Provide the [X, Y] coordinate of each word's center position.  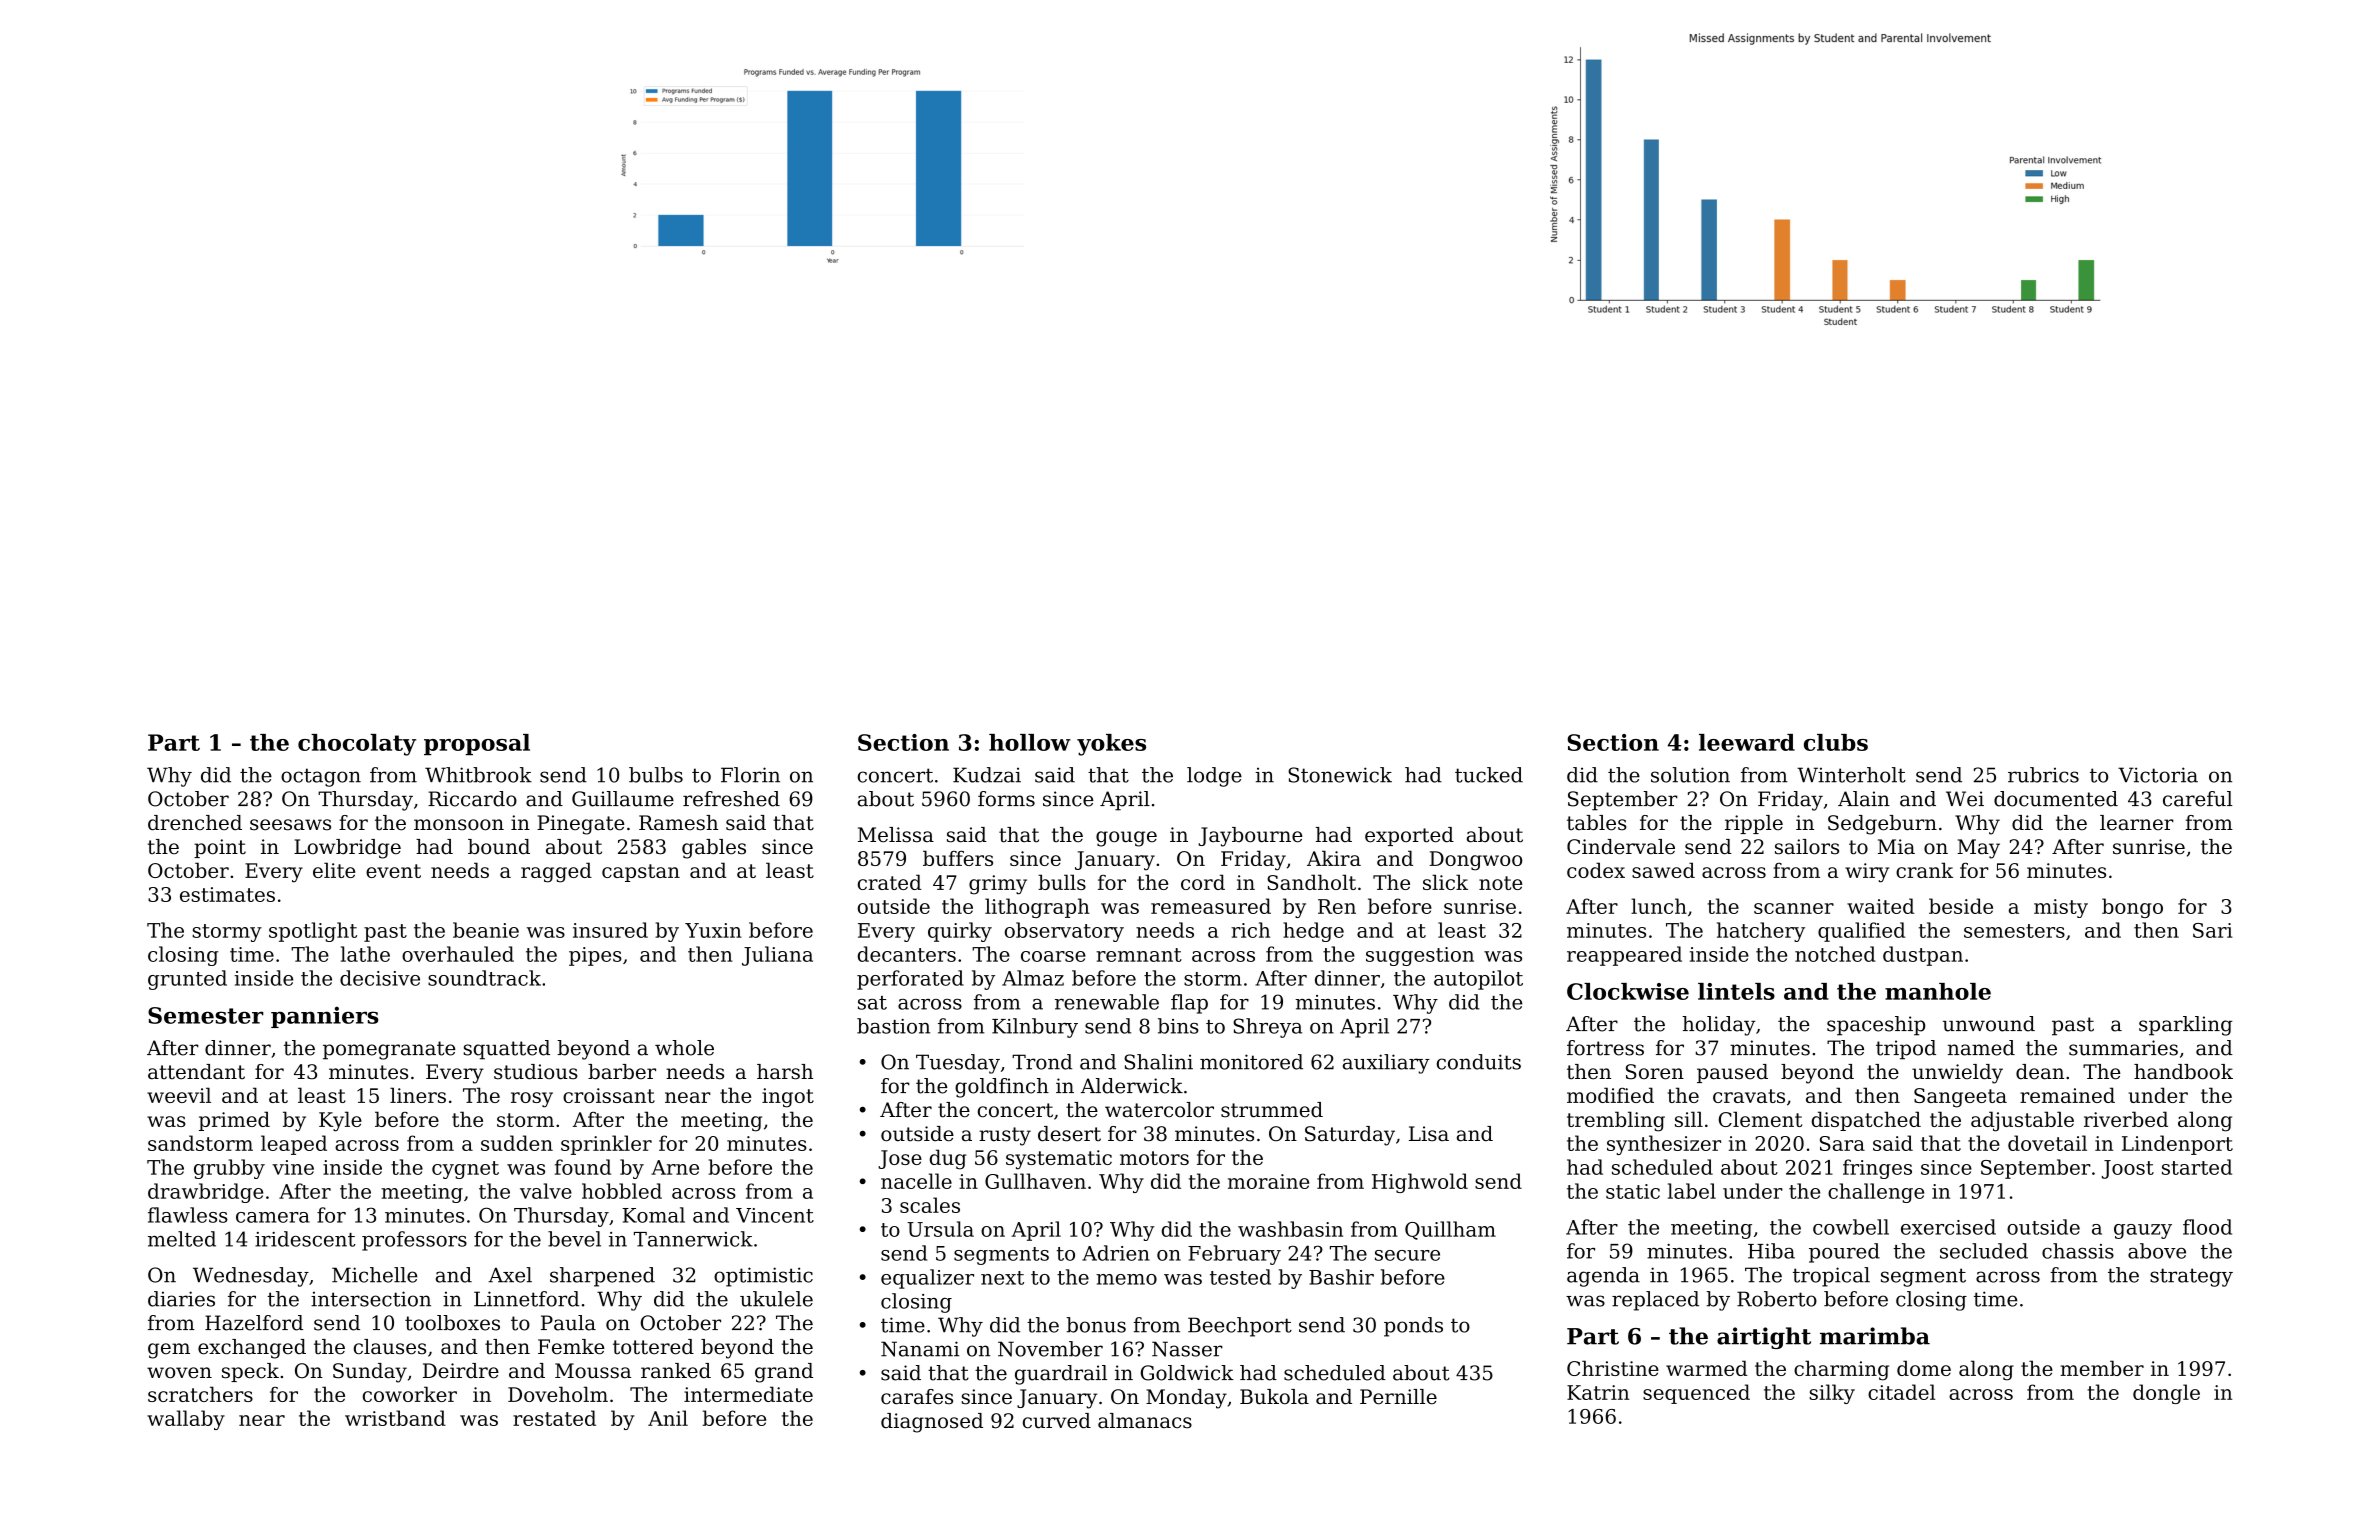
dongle [2166, 1394]
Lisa [1429, 1134]
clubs [1836, 742]
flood [2207, 1227]
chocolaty [357, 745]
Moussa [593, 1371]
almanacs [1145, 1421]
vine [293, 1167]
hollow [1030, 742]
